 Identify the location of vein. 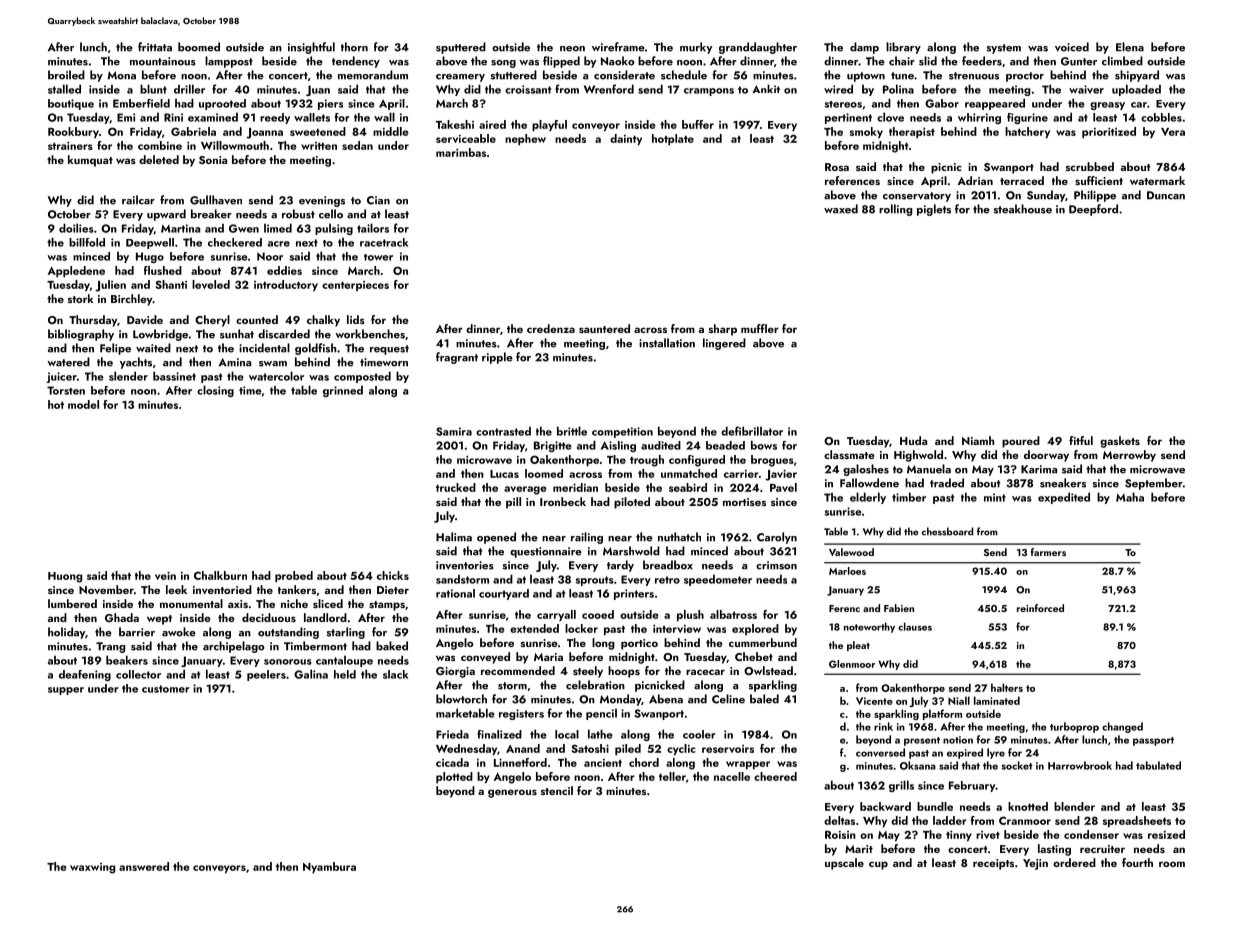
(165, 575).
